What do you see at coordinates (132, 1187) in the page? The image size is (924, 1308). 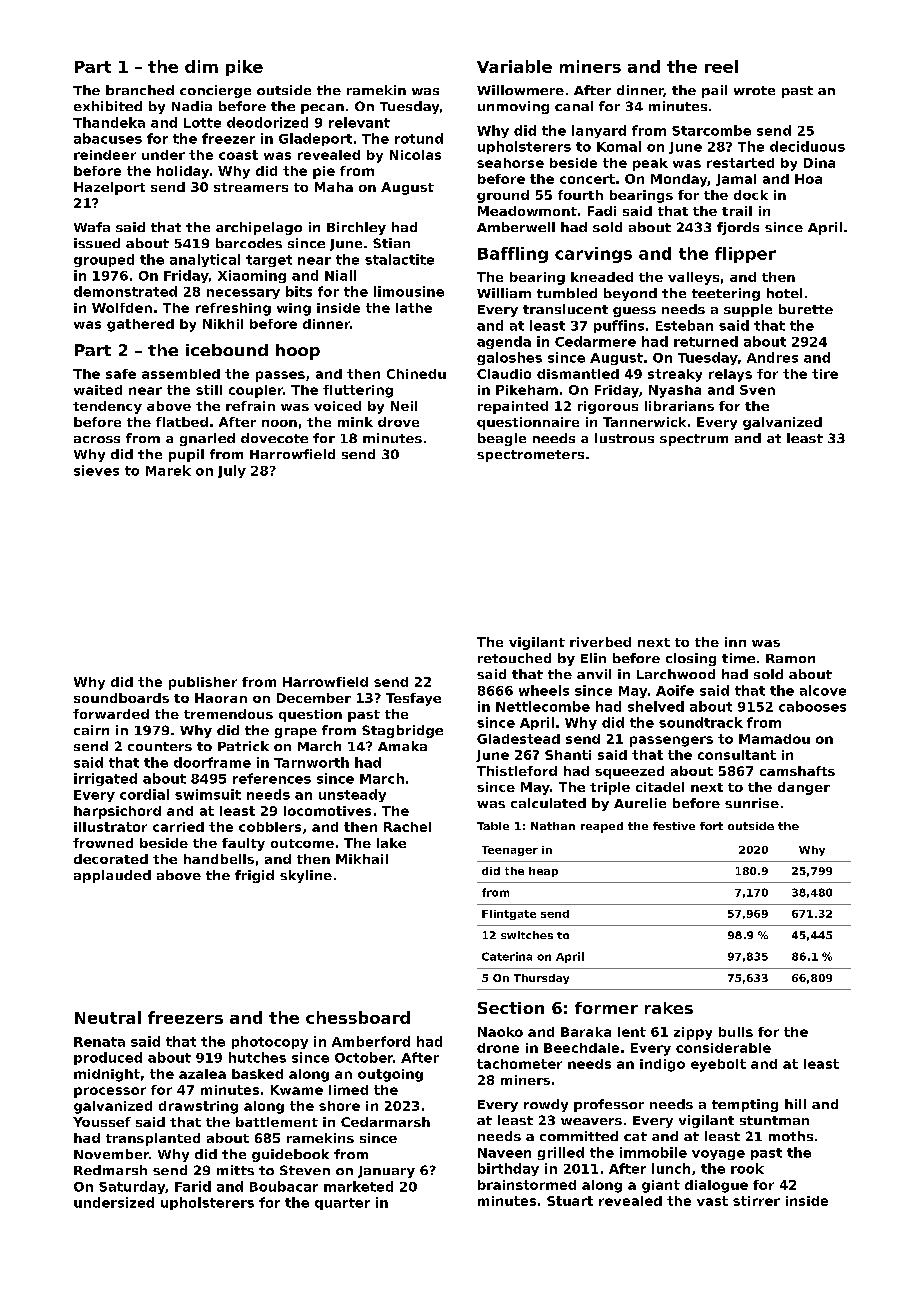 I see `Saturday` at bounding box center [132, 1187].
